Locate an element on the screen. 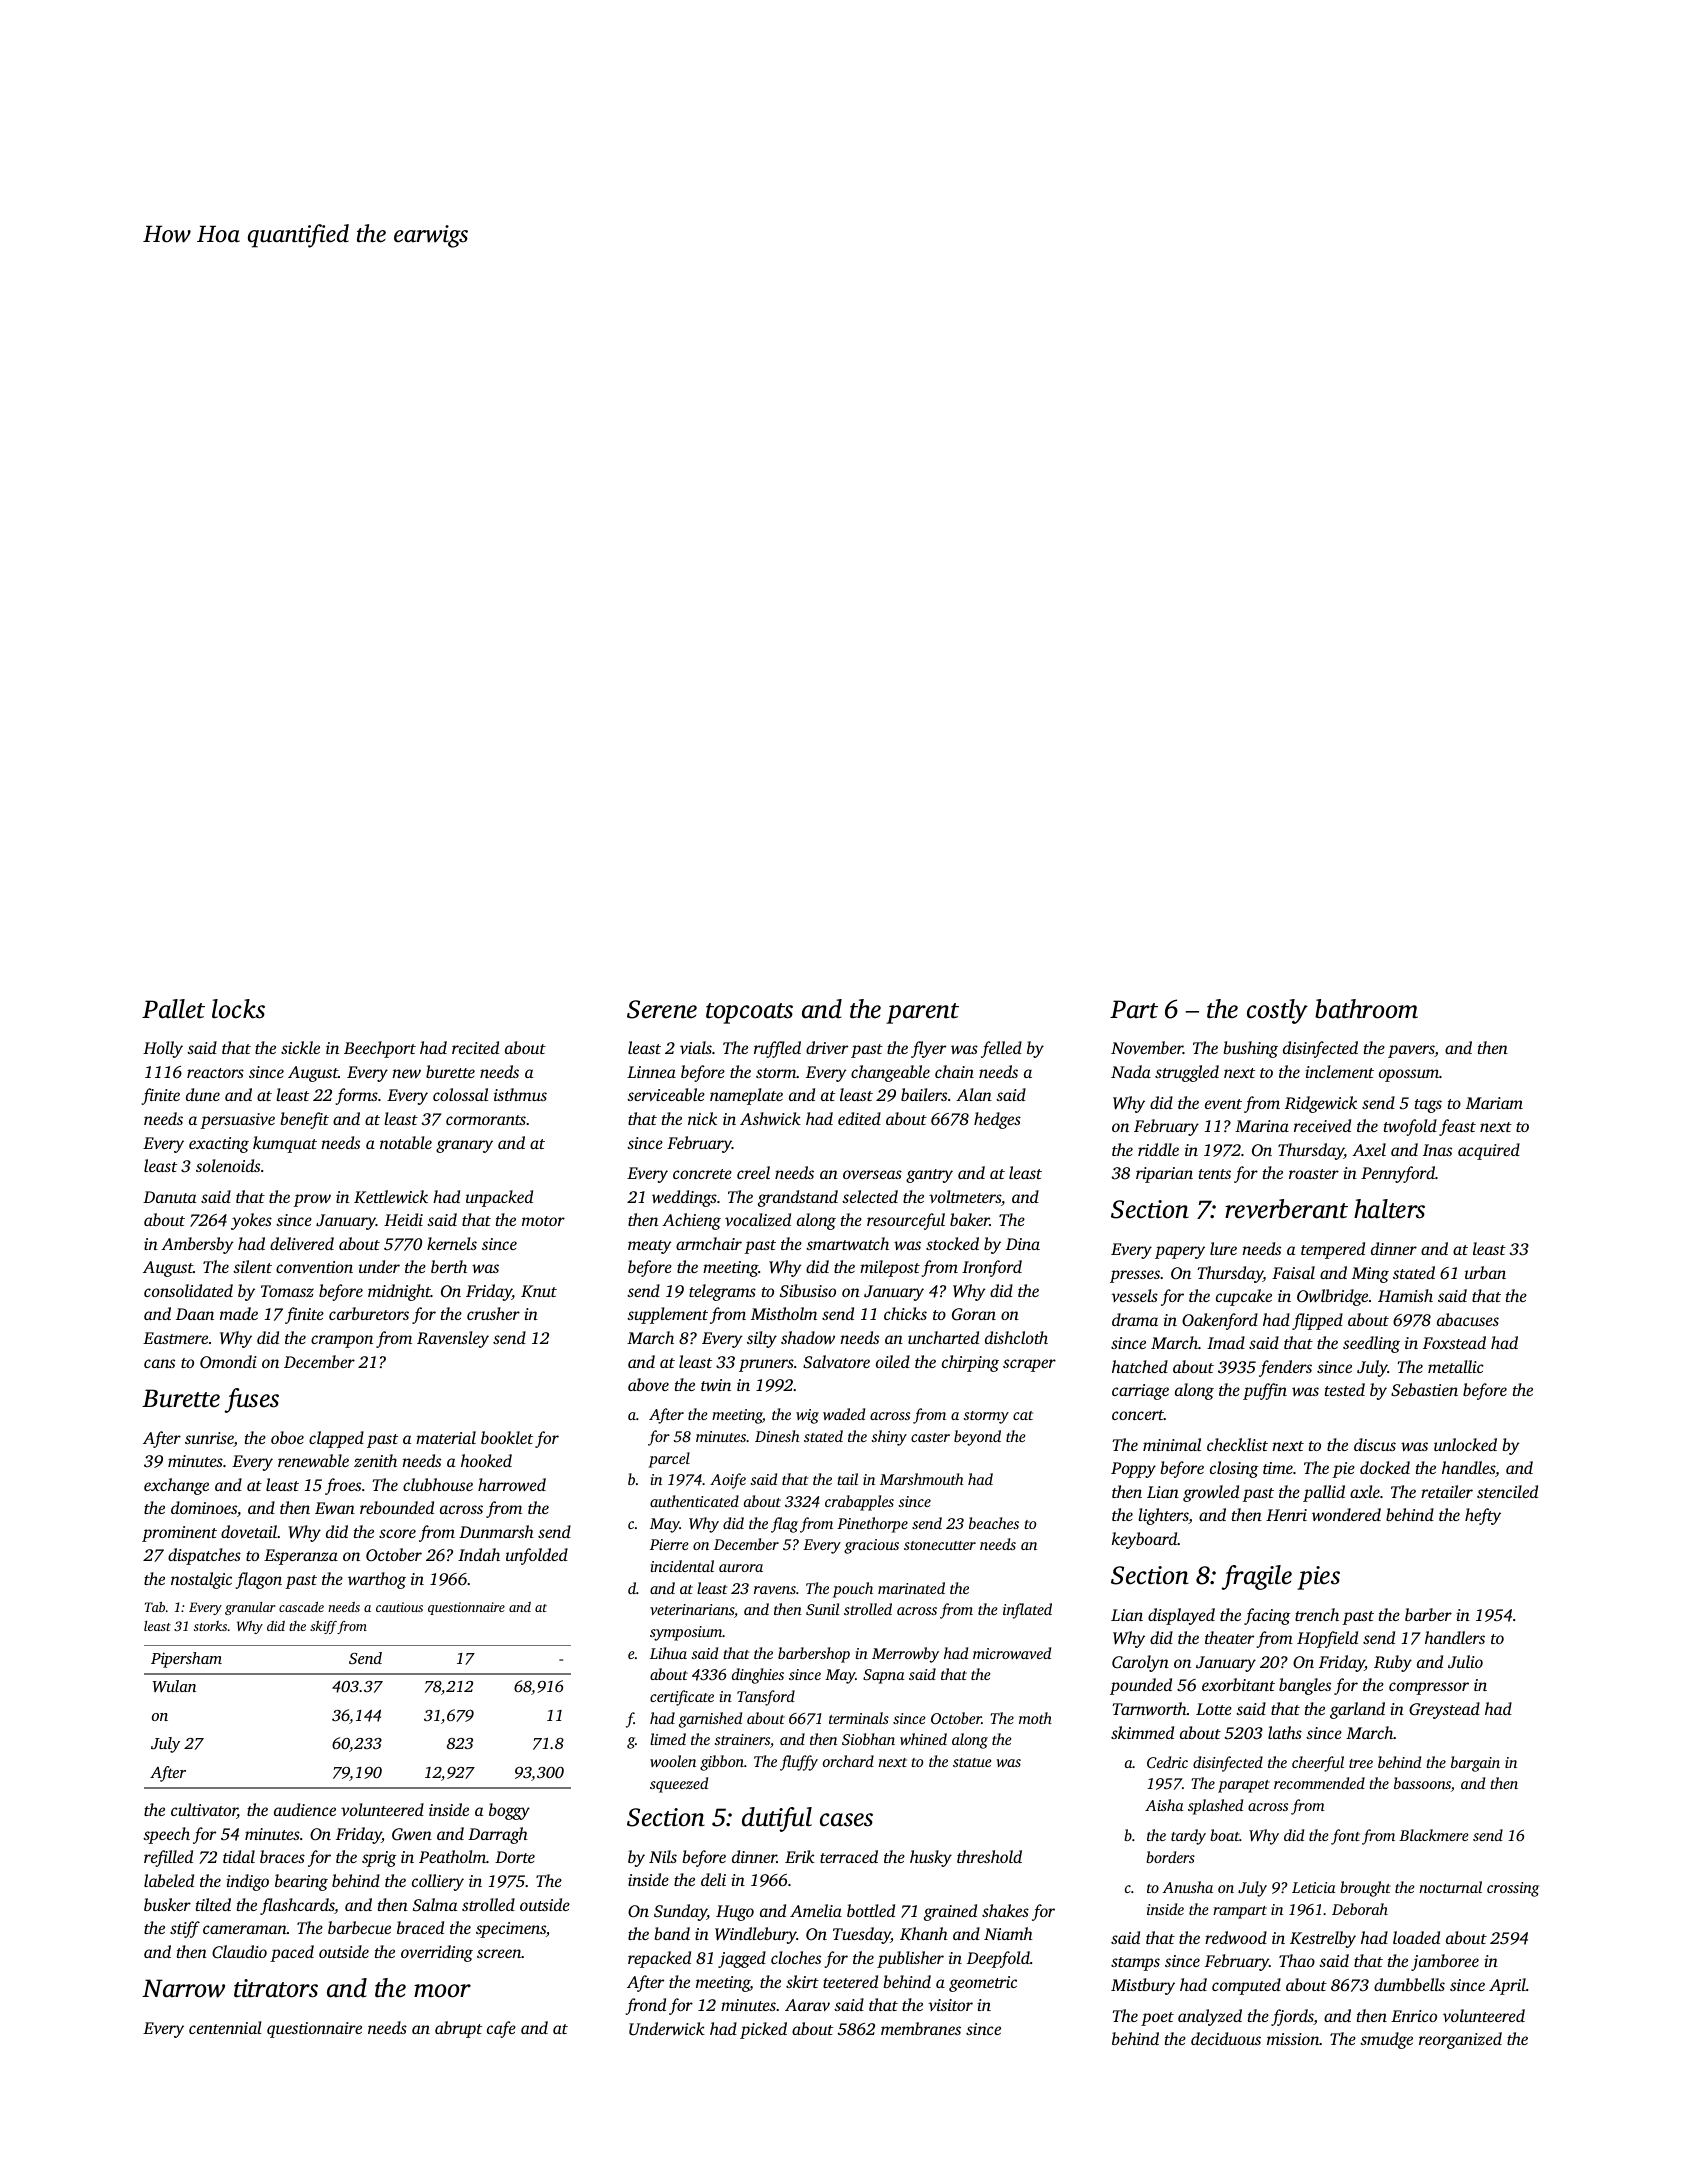  cafe is located at coordinates (501, 2029).
